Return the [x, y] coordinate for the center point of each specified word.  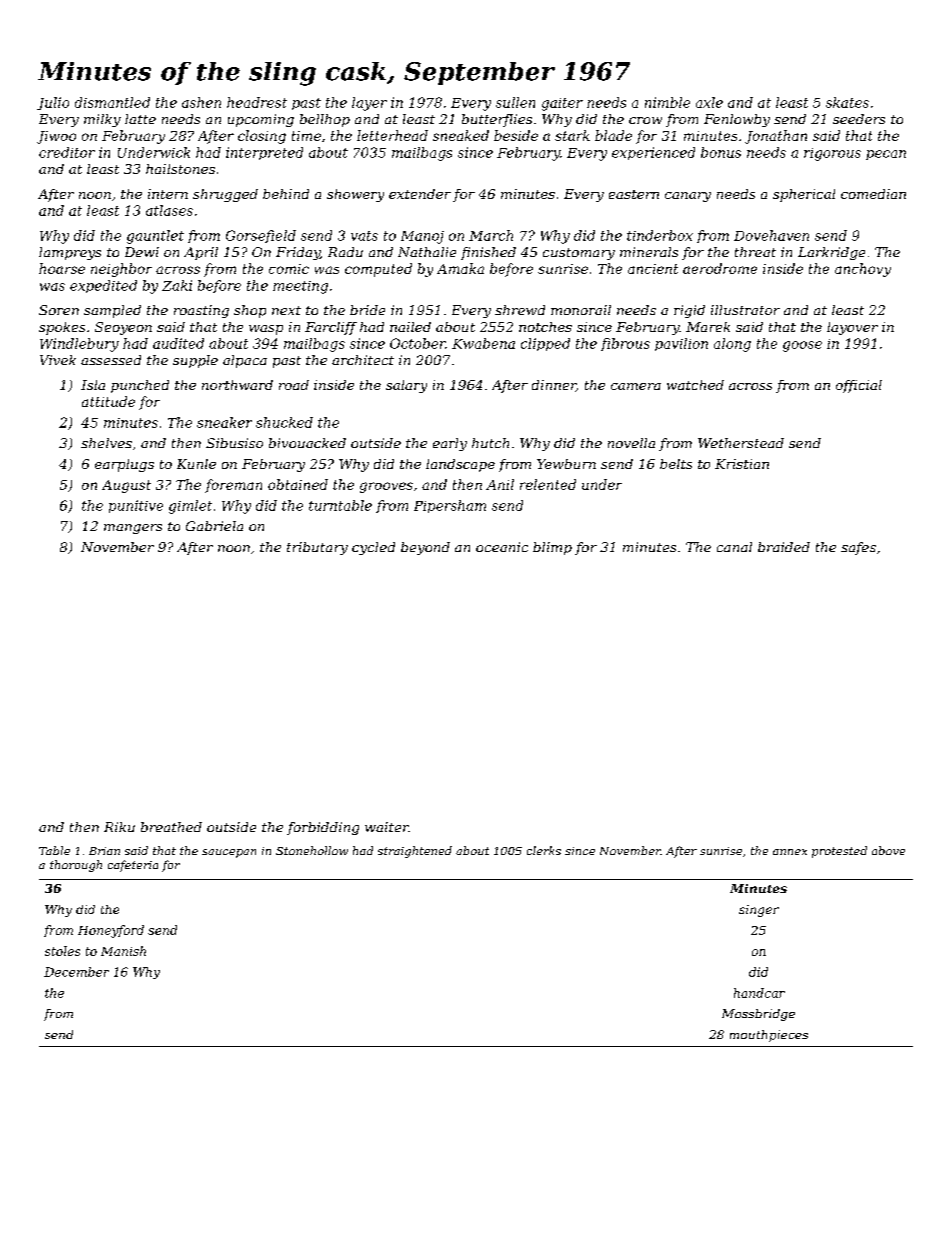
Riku [119, 827]
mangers [133, 529]
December [76, 972]
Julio [53, 103]
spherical [804, 195]
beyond [425, 548]
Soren [59, 310]
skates [847, 102]
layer [369, 104]
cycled [373, 548]
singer [759, 911]
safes [858, 548]
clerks [544, 850]
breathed [171, 827]
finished [488, 253]
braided [784, 547]
